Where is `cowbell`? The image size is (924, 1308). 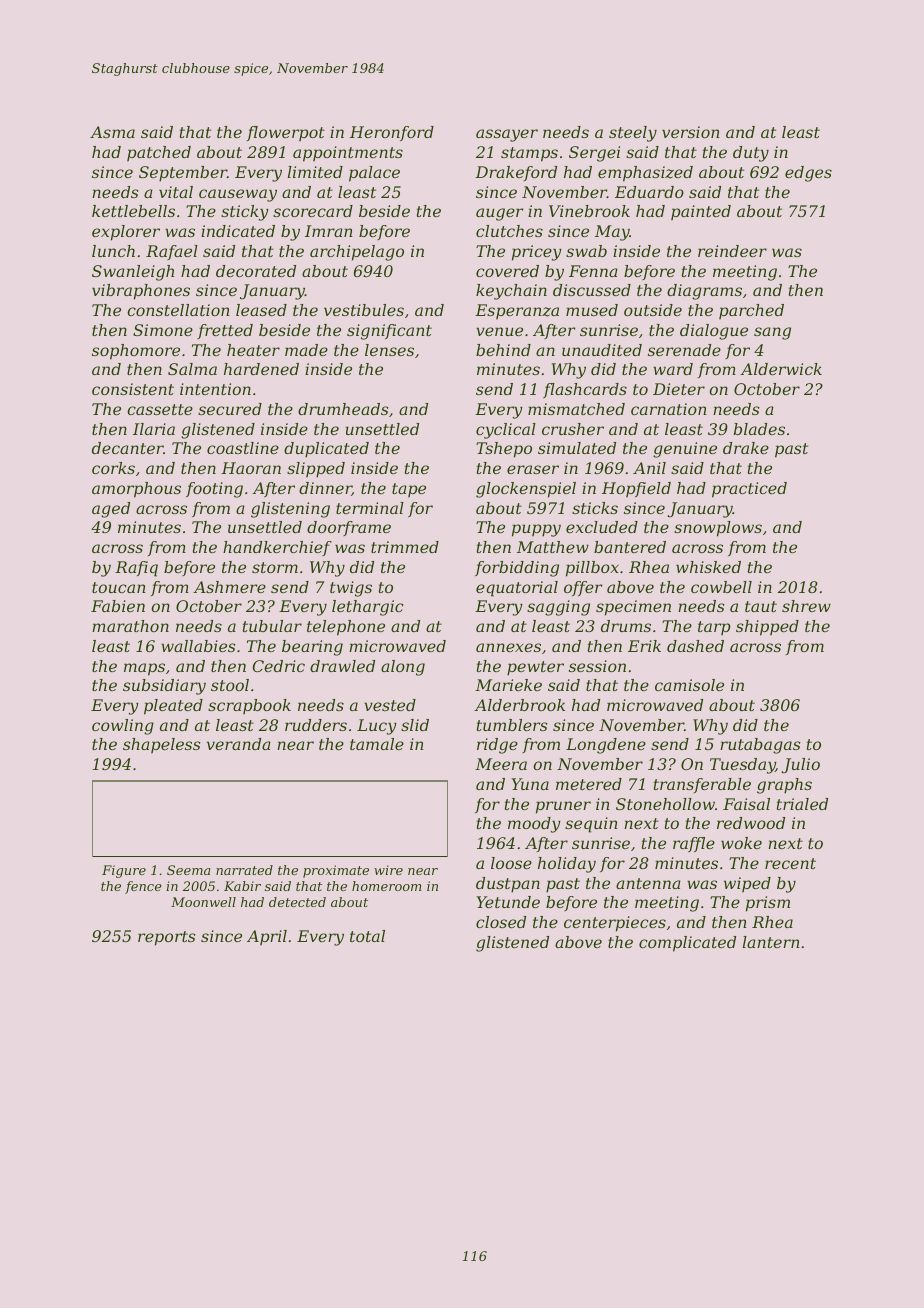 cowbell is located at coordinates (721, 587).
